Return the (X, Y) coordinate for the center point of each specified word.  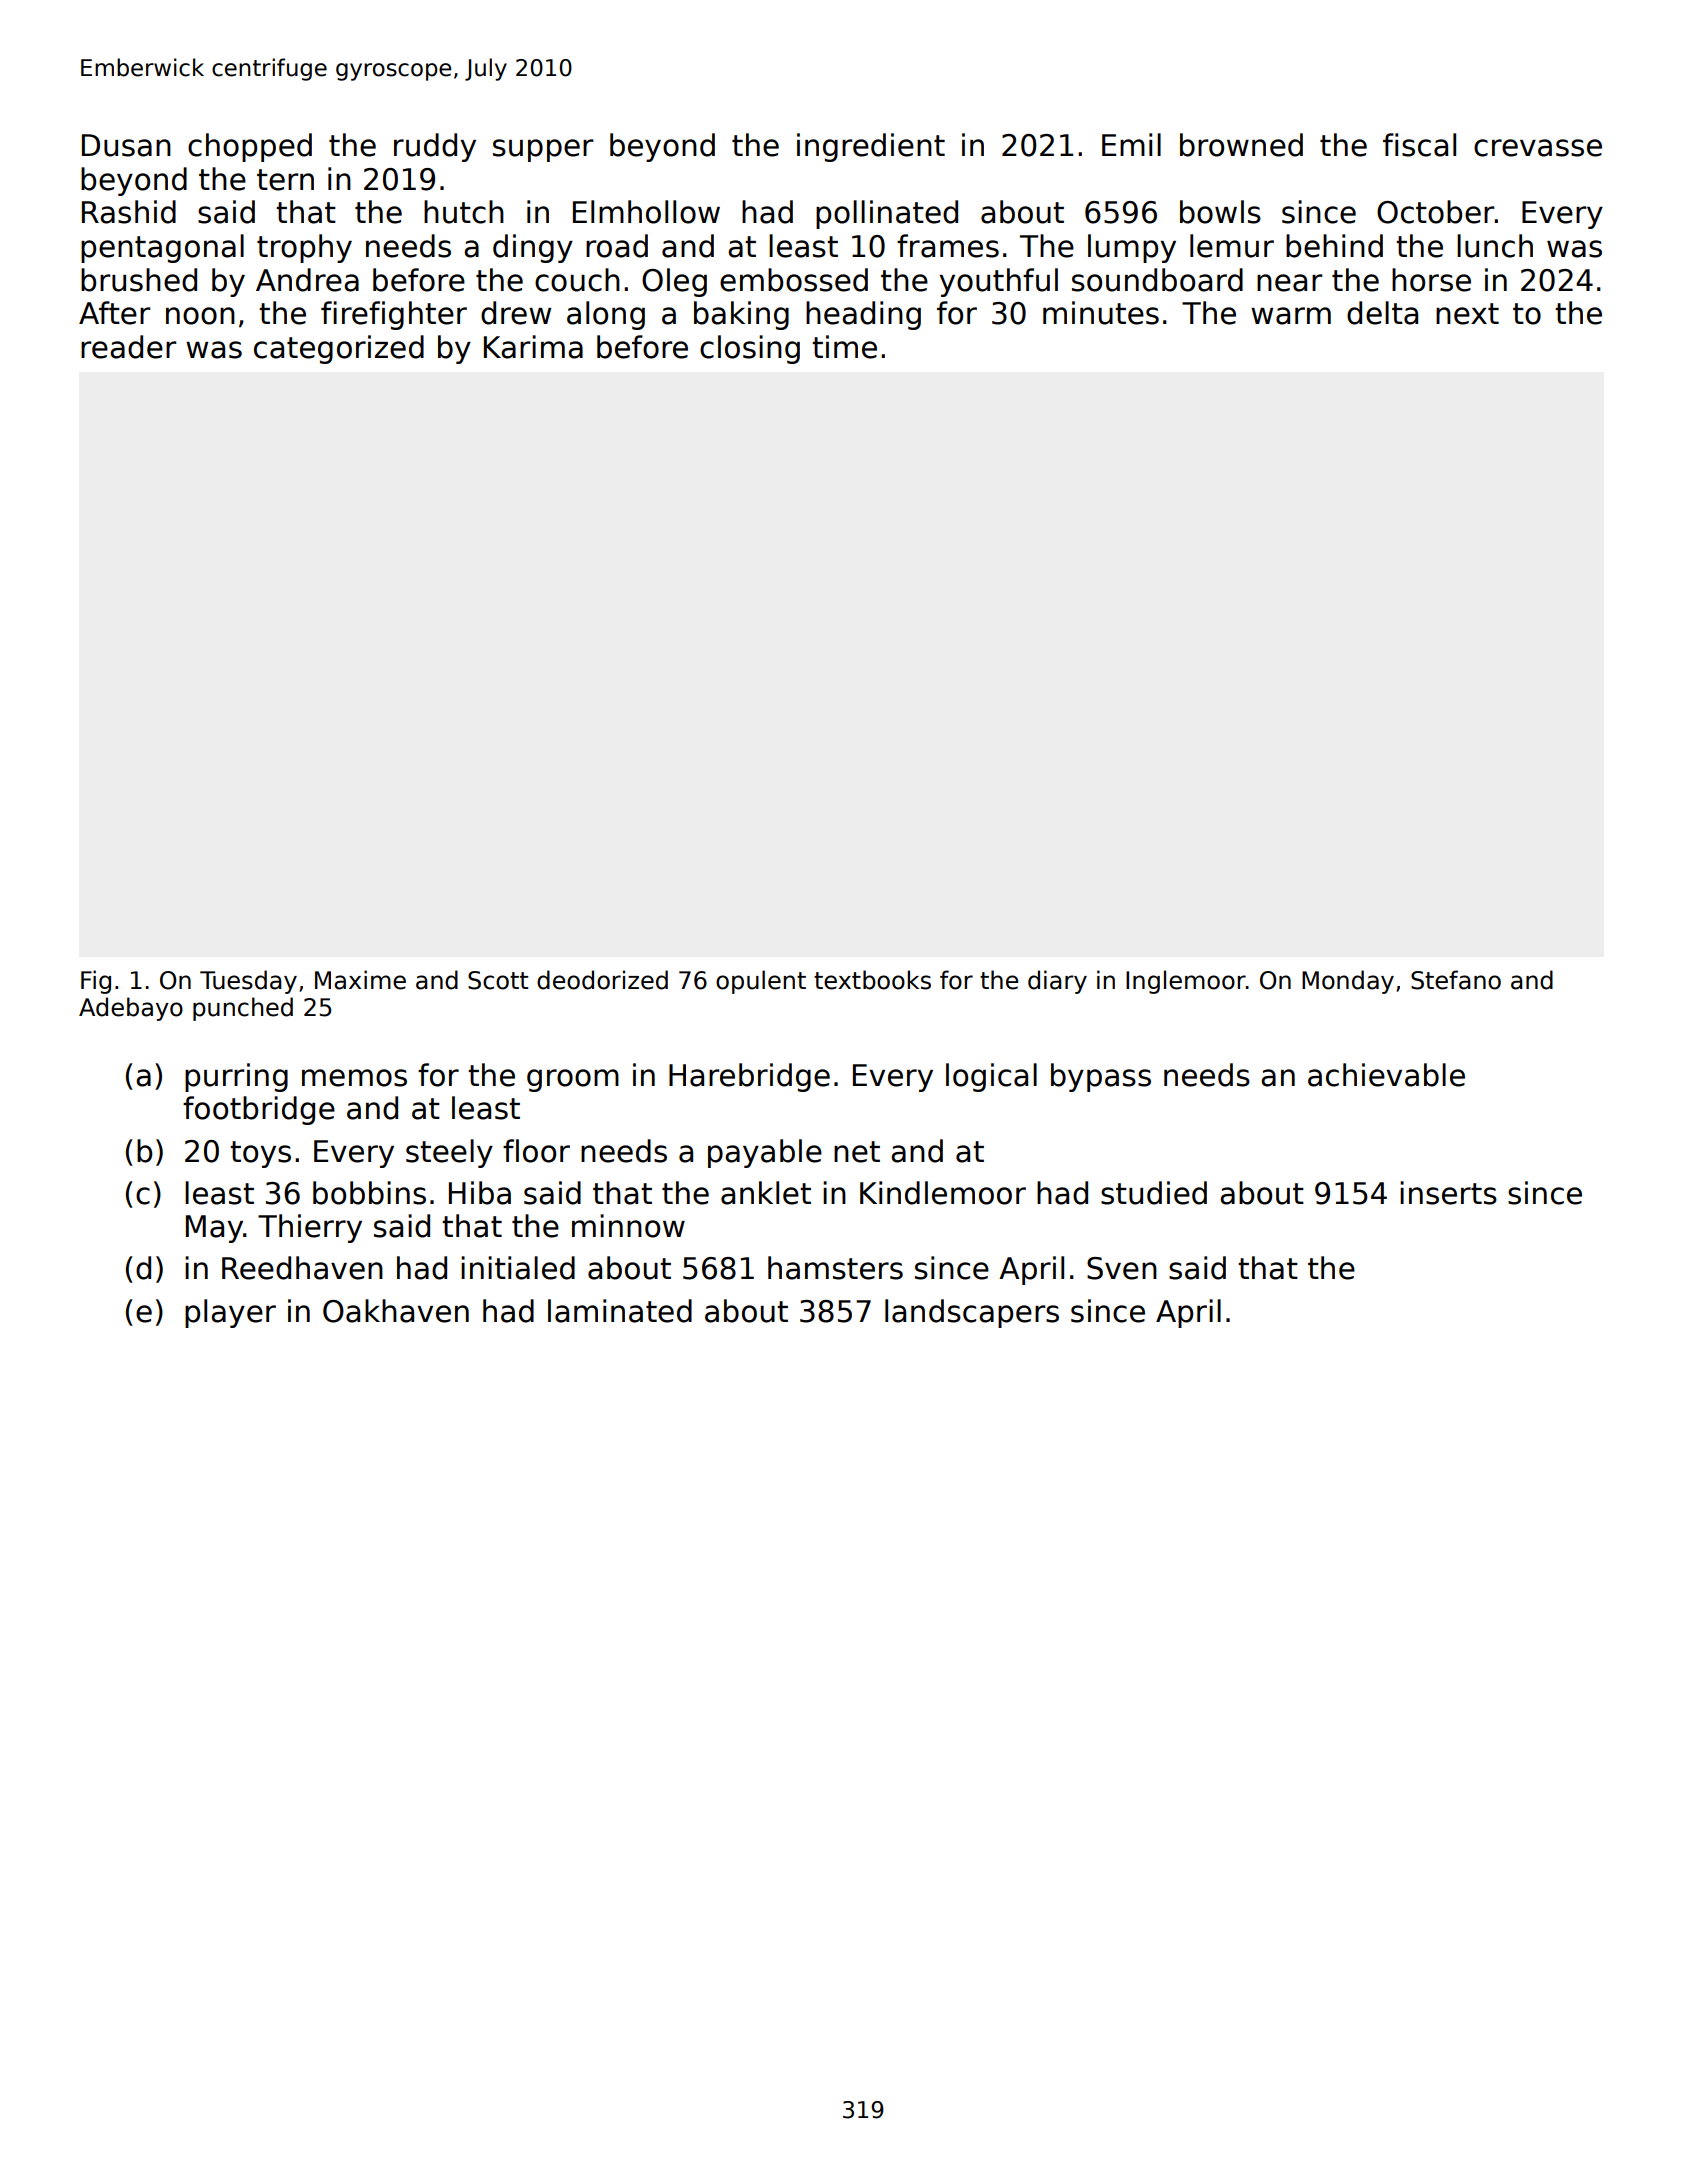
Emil (1131, 144)
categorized (339, 349)
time (844, 347)
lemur (1232, 246)
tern (285, 180)
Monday (1348, 982)
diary (1057, 982)
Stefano (1456, 980)
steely (449, 1153)
